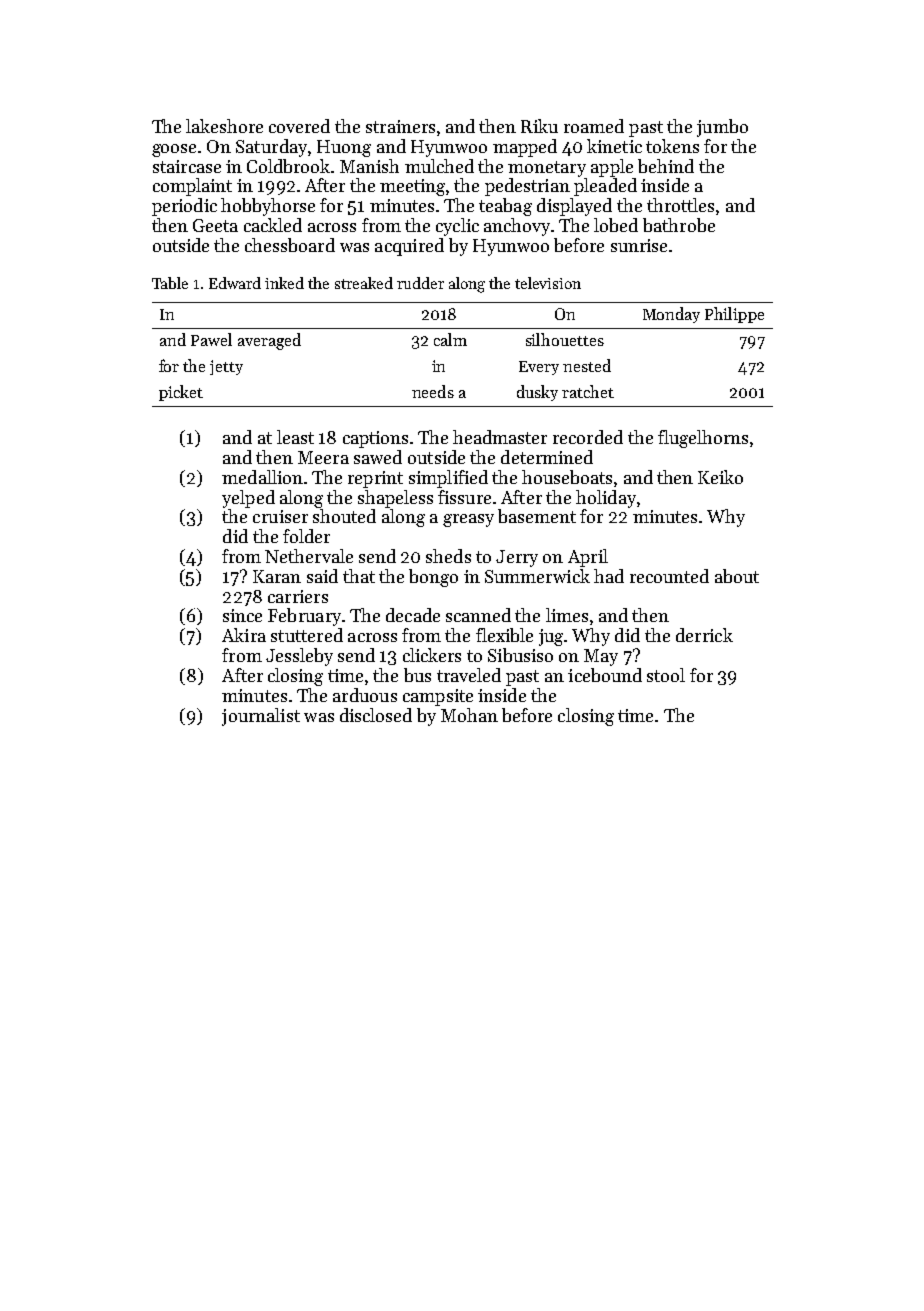 The height and width of the image is (1311, 924). I want to click on strainers, so click(400, 126).
